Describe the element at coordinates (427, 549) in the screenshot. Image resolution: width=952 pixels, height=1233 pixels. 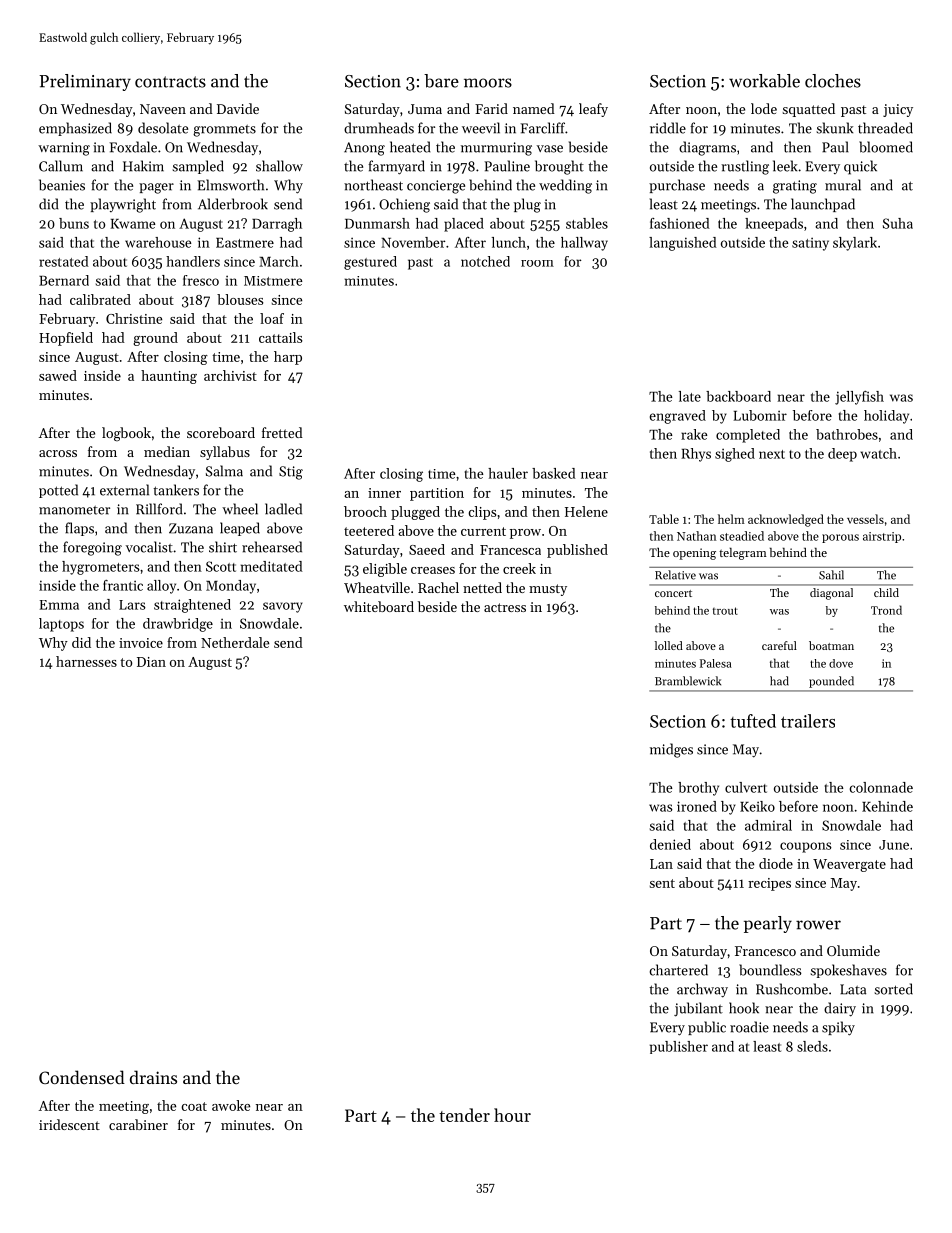
I see `Saeed` at that location.
